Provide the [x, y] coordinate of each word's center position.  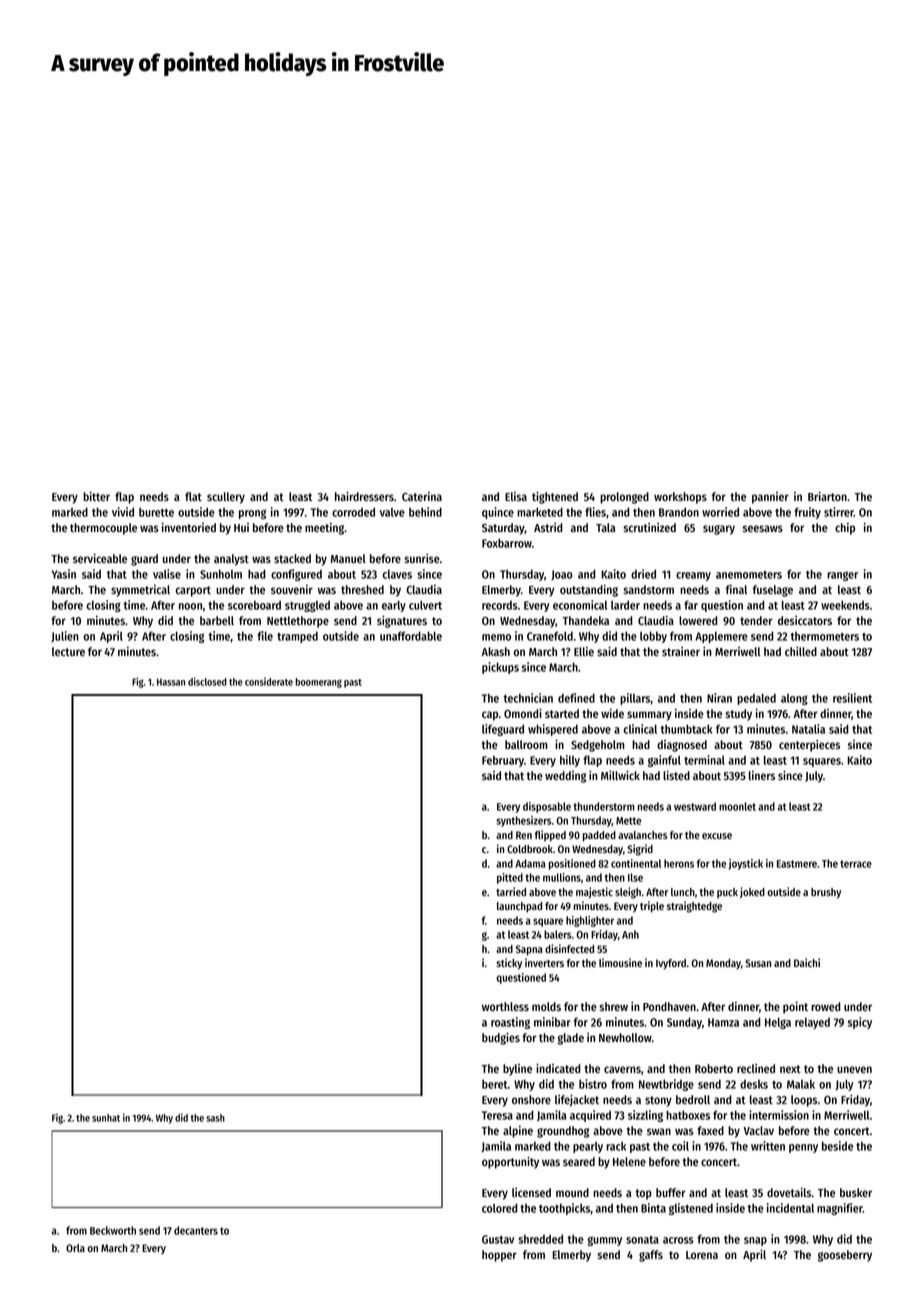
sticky [509, 964]
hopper [499, 1256]
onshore [531, 1099]
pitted [510, 878]
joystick [745, 864]
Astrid [548, 527]
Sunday [684, 1023]
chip [845, 529]
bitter [96, 496]
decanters [196, 1230]
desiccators [805, 620]
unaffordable [411, 636]
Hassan [171, 682]
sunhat [106, 1118]
